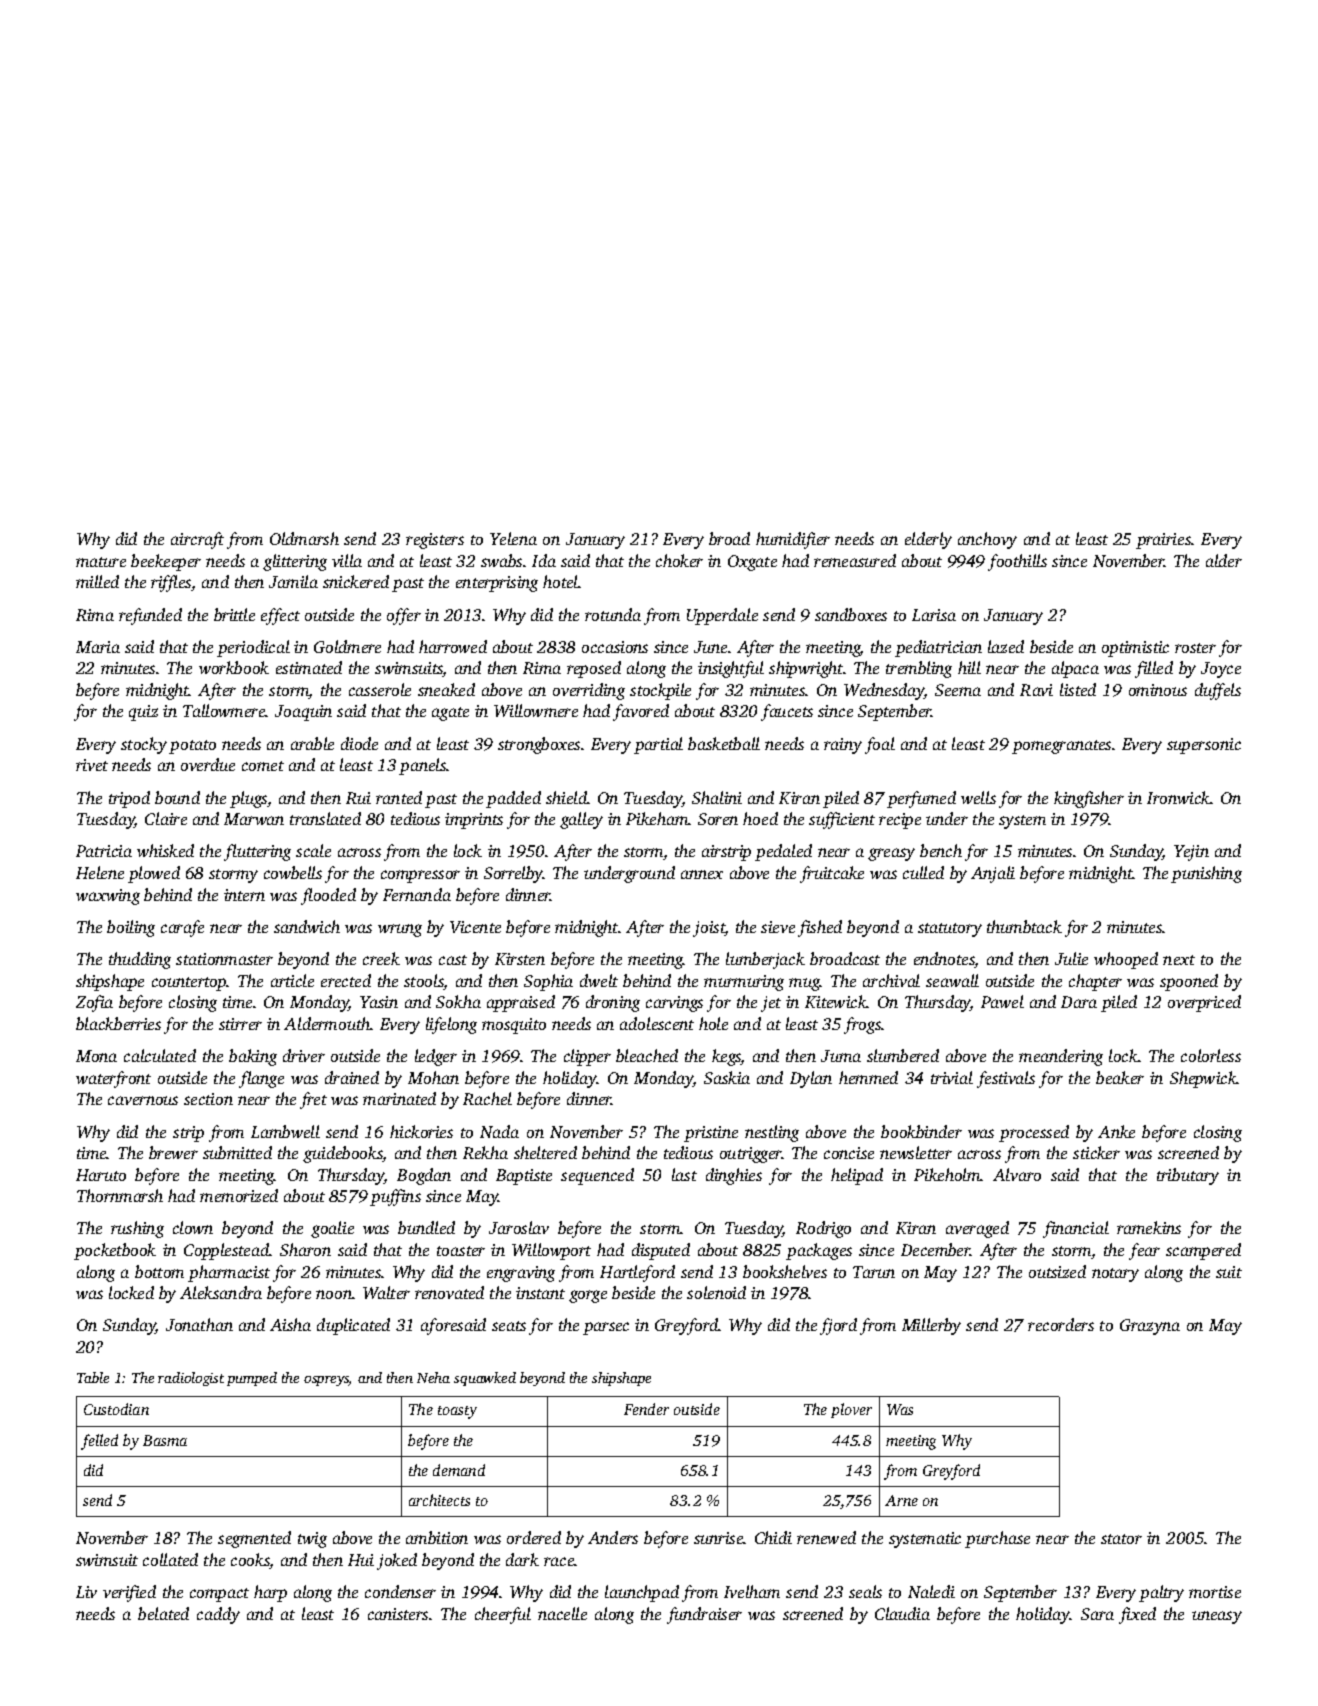  What do you see at coordinates (381, 958) in the image?
I see `creek` at bounding box center [381, 958].
